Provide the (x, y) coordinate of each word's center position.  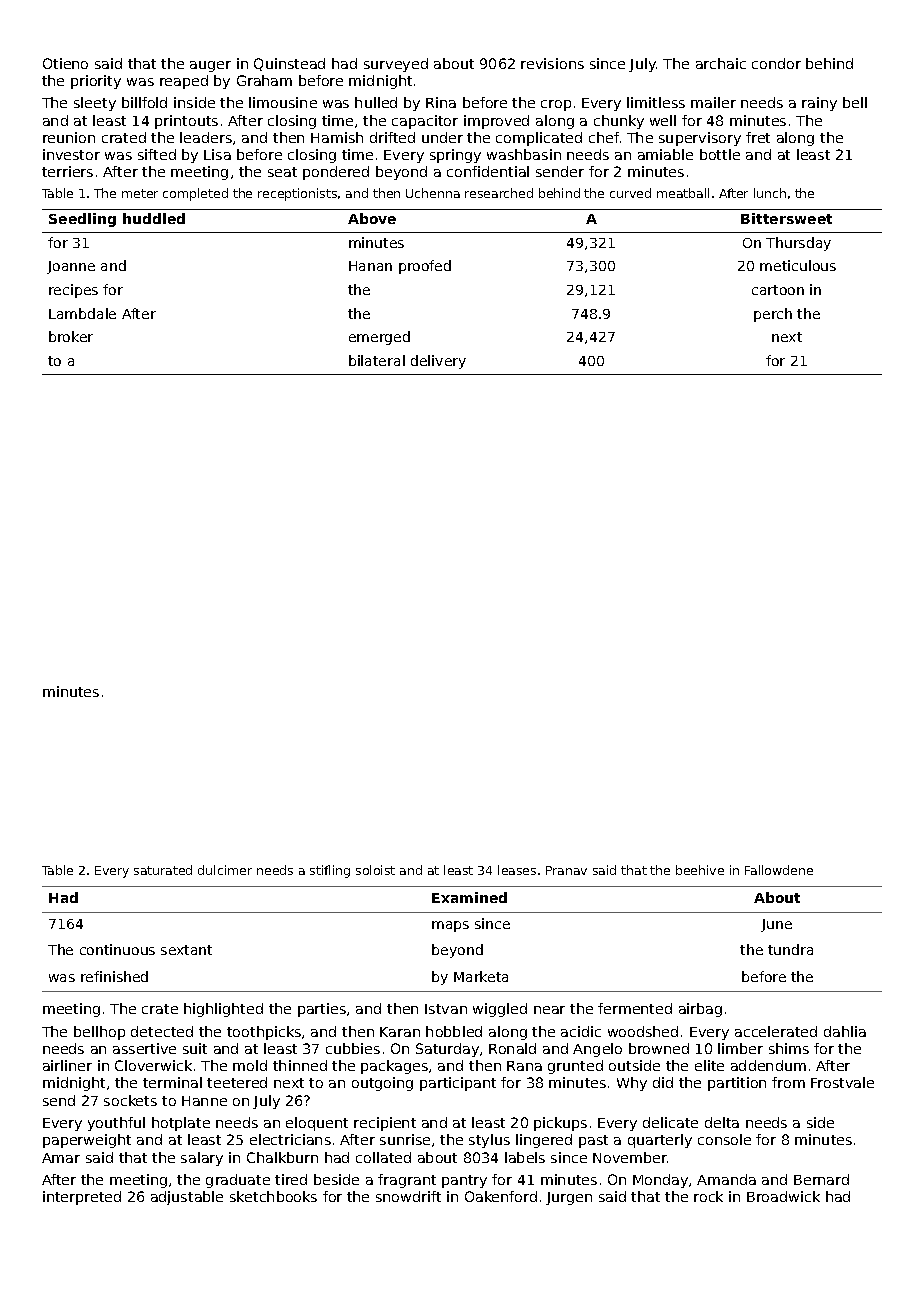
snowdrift (408, 1196)
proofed (425, 267)
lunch (770, 193)
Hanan (370, 266)
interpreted (82, 1198)
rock (708, 1196)
